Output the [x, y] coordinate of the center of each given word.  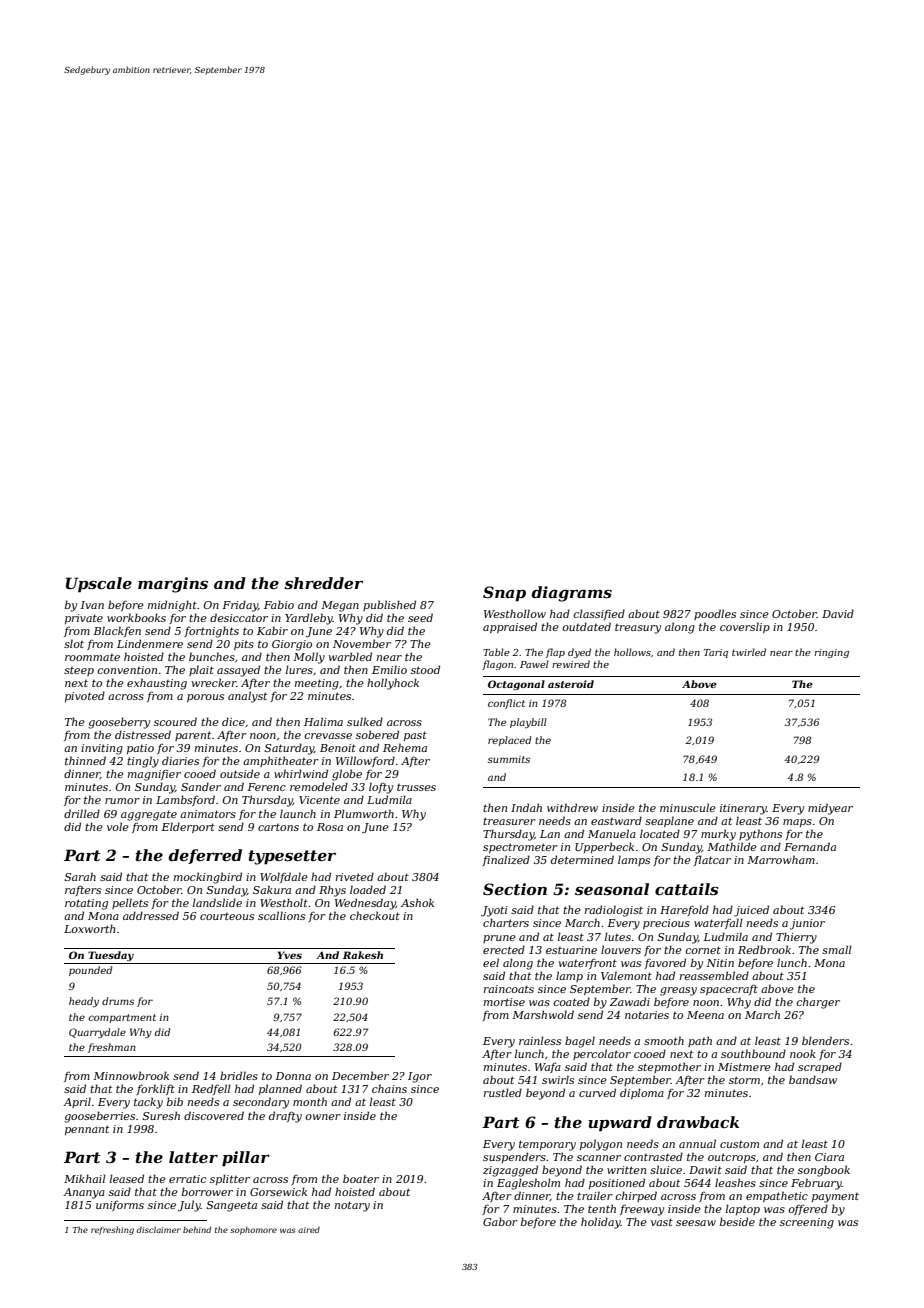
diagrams [572, 594]
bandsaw [813, 1079]
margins [173, 585]
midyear [830, 809]
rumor [122, 801]
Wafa [548, 1068]
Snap [504, 593]
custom [739, 1144]
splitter [230, 1179]
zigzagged [510, 1171]
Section [515, 889]
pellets [130, 903]
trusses [416, 787]
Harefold [684, 910]
